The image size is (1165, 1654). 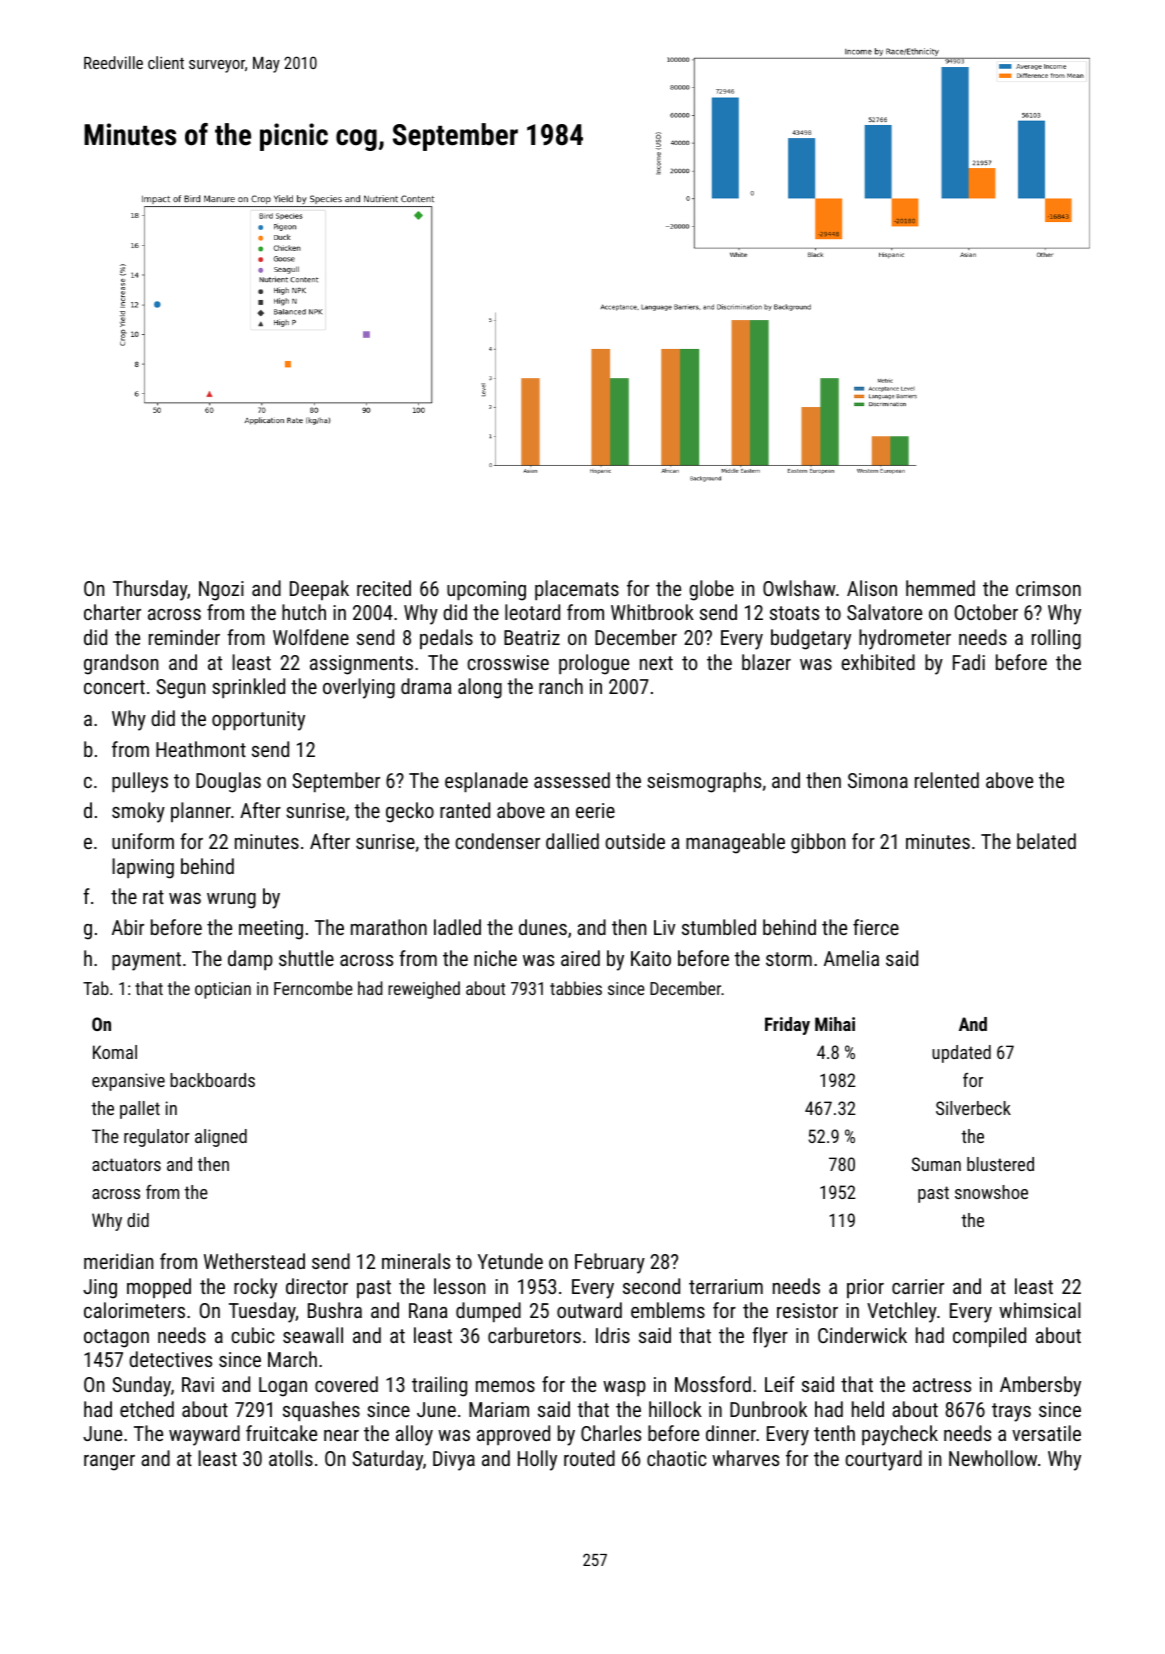 What do you see at coordinates (973, 1108) in the screenshot?
I see `Silverbeck` at bounding box center [973, 1108].
